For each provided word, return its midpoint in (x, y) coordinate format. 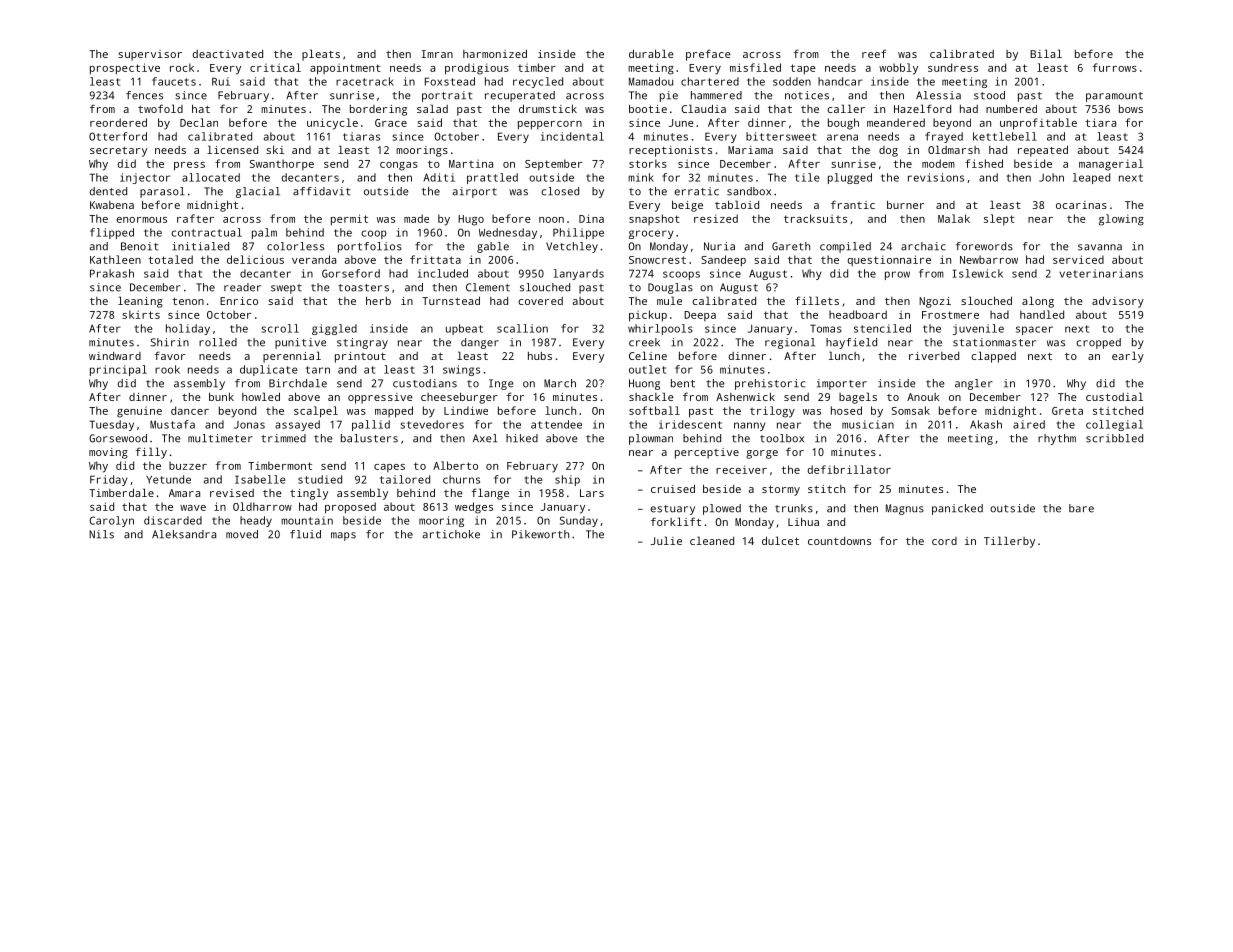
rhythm (1057, 439)
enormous (142, 220)
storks (648, 163)
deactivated (228, 54)
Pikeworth (540, 534)
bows (1131, 109)
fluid (305, 534)
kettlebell (1005, 136)
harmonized (495, 53)
